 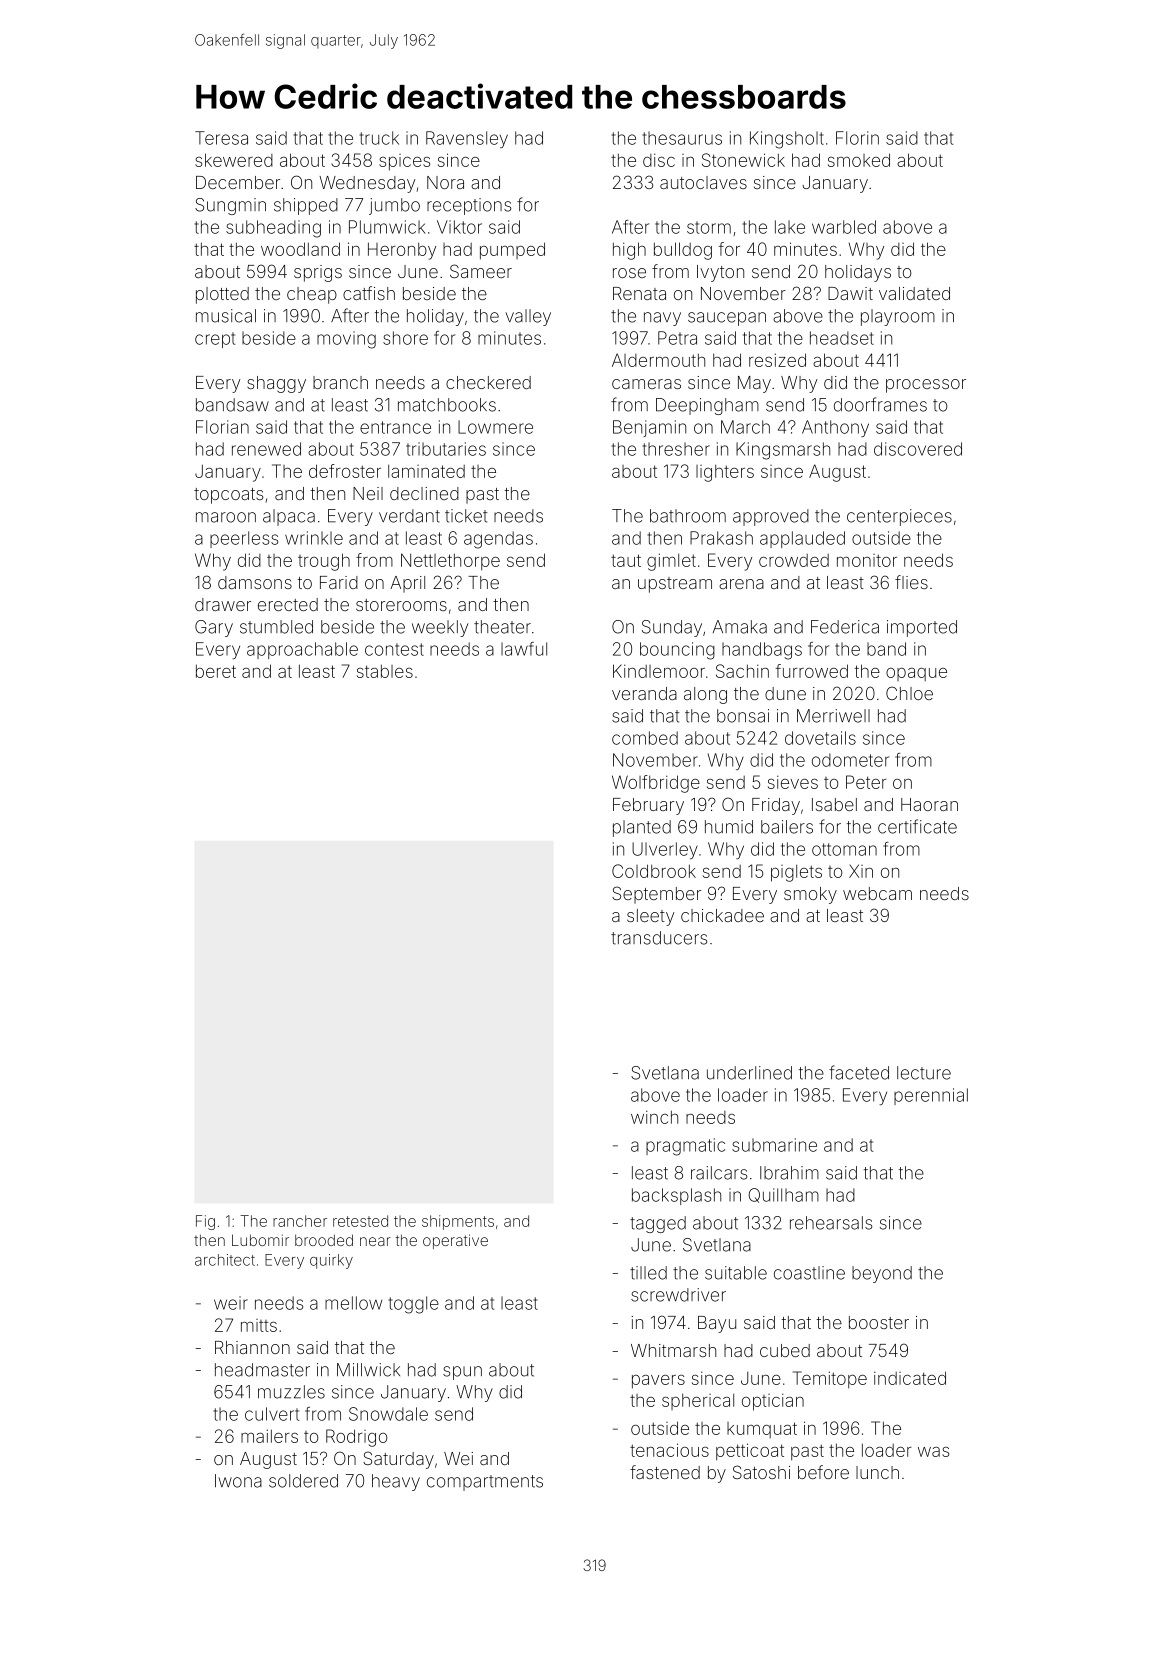 I want to click on rancher, so click(x=300, y=1221).
